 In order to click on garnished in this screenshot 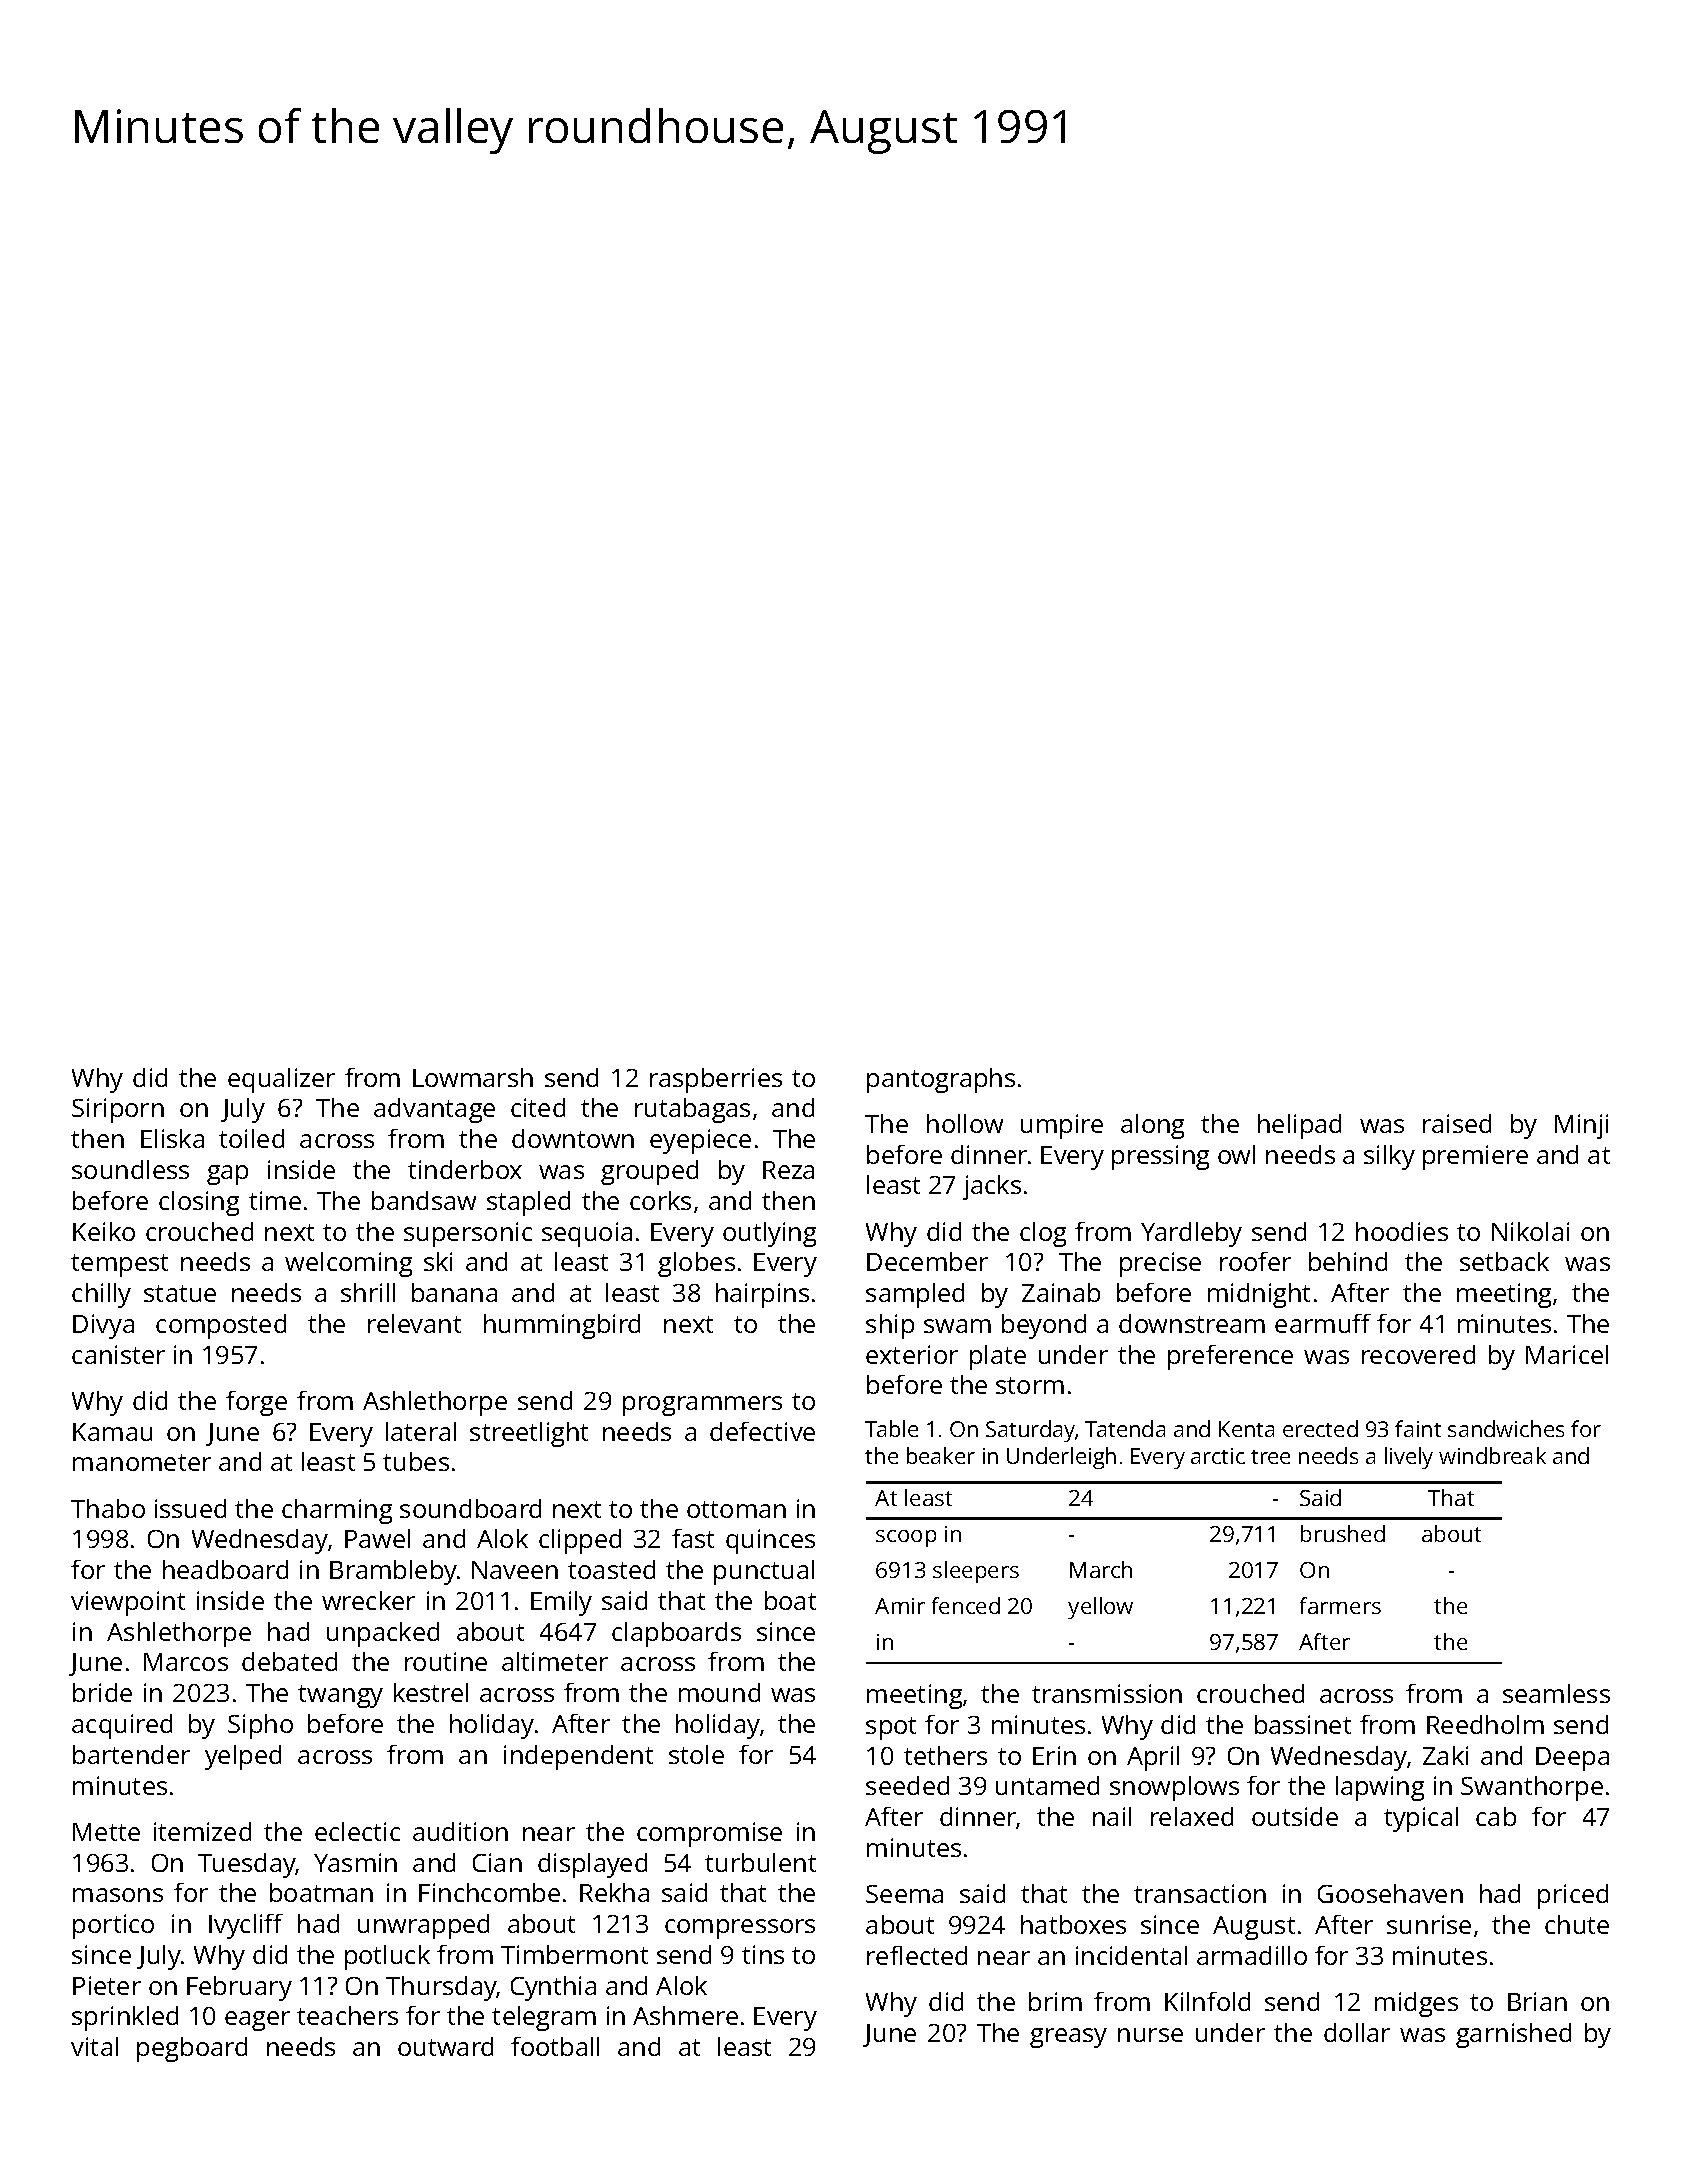, I will do `click(1513, 2035)`.
